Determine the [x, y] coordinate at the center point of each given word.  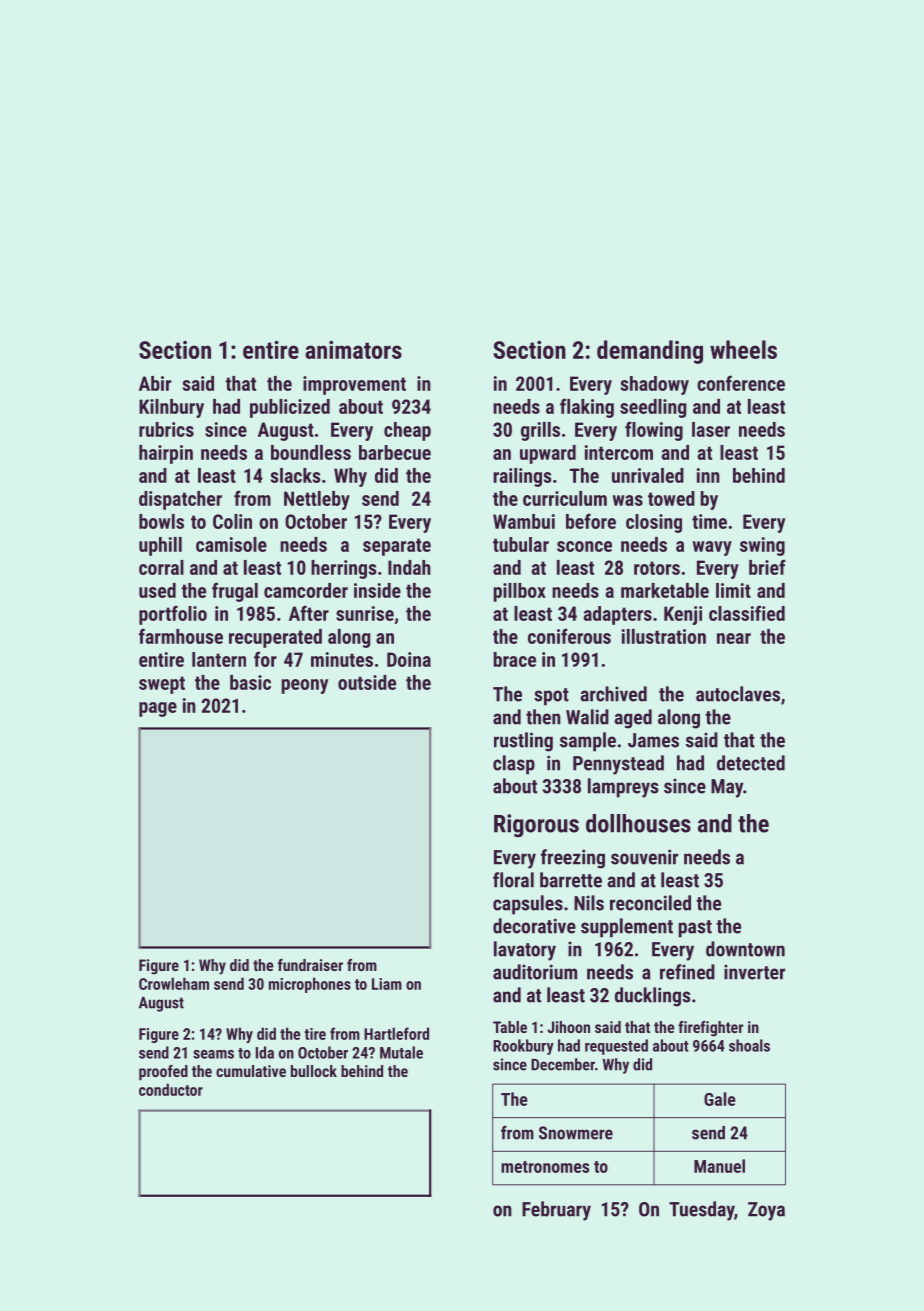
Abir [155, 383]
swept [162, 685]
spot [551, 697]
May [727, 788]
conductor [171, 1089]
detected [751, 763]
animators [353, 350]
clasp [514, 765]
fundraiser [310, 965]
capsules [528, 905]
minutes [342, 659]
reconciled [650, 903]
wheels [743, 349]
